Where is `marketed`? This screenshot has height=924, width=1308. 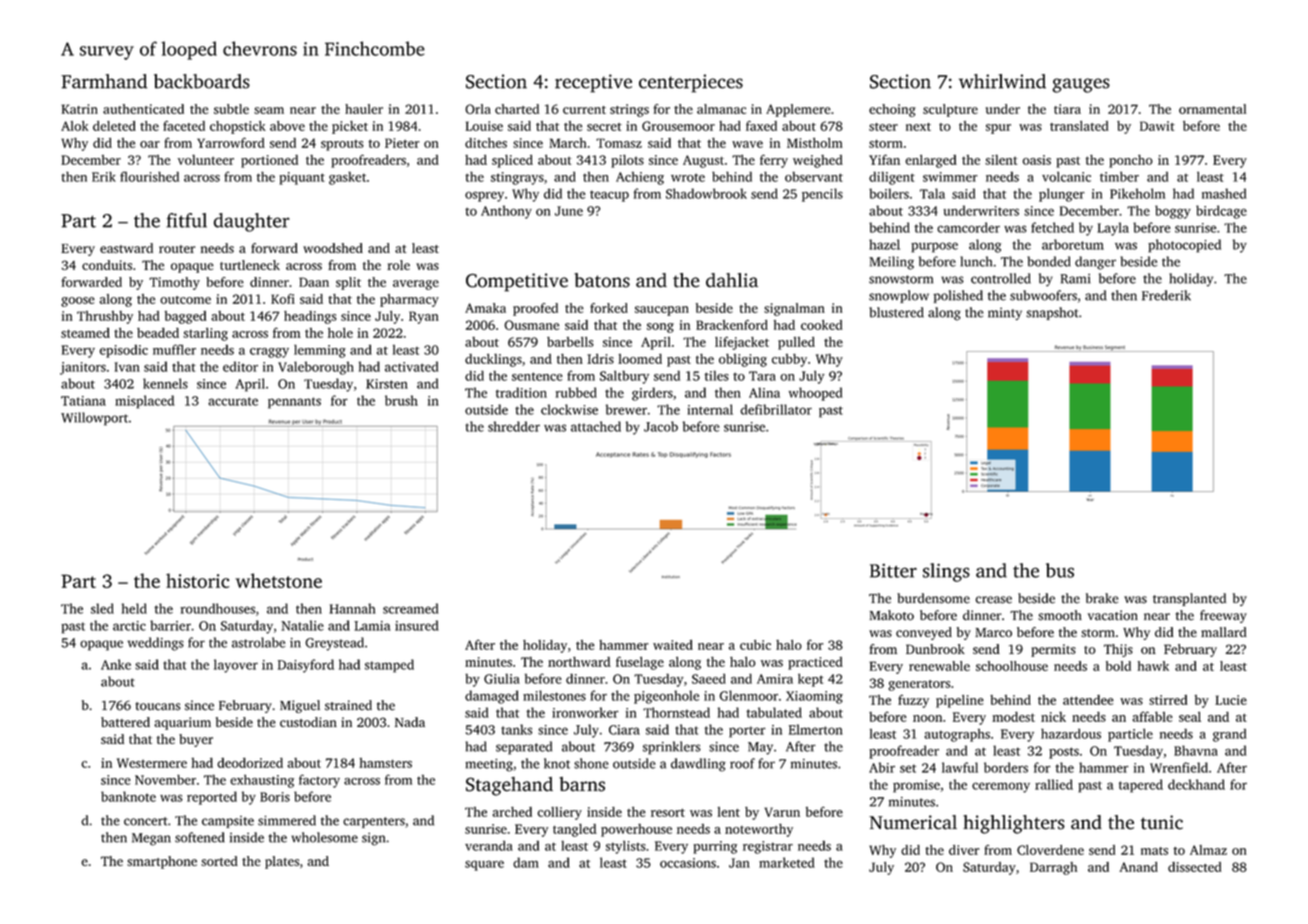
marketed is located at coordinates (787, 862).
